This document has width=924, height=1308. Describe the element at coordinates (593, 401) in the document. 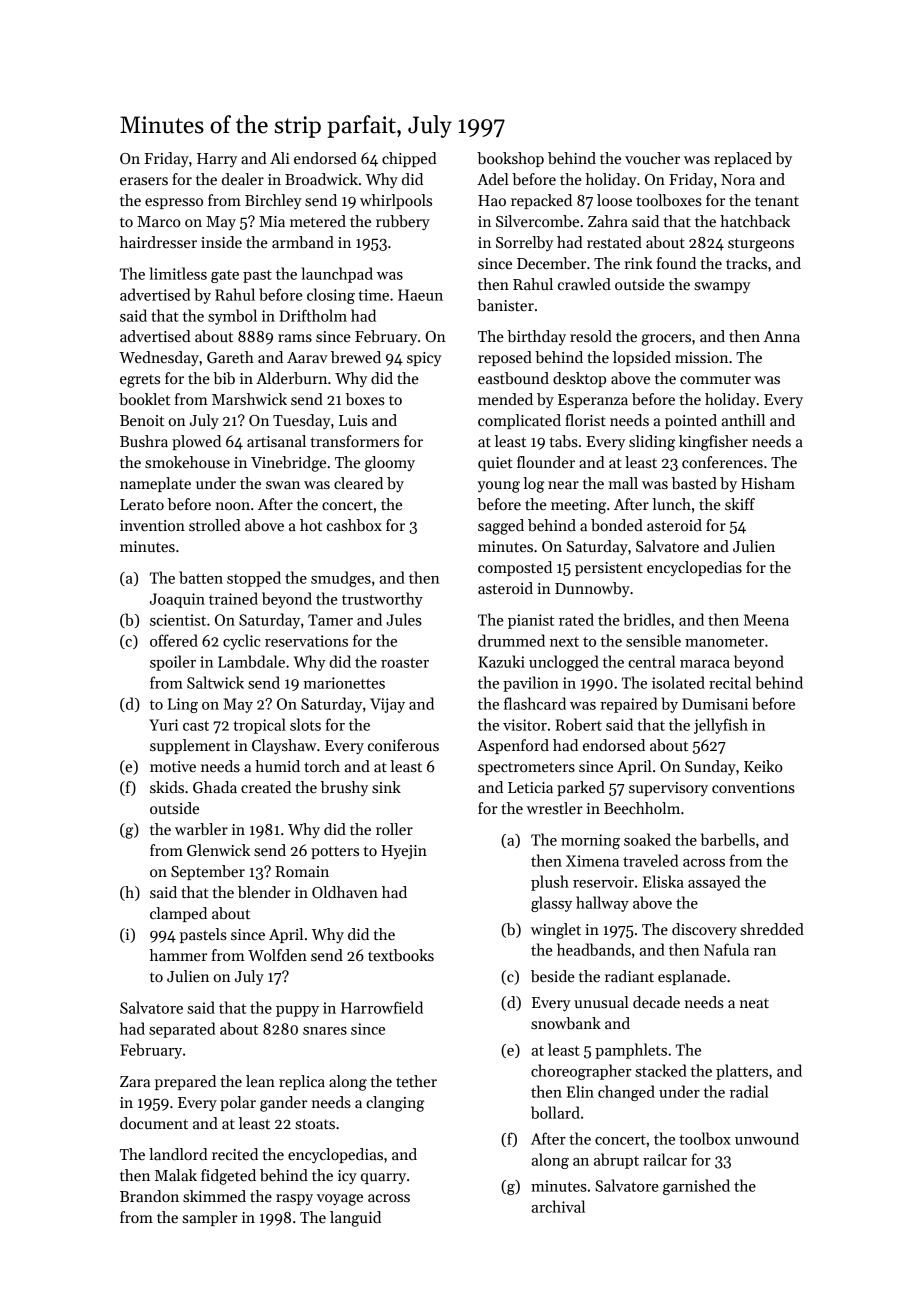

I see `Esperanza` at that location.
